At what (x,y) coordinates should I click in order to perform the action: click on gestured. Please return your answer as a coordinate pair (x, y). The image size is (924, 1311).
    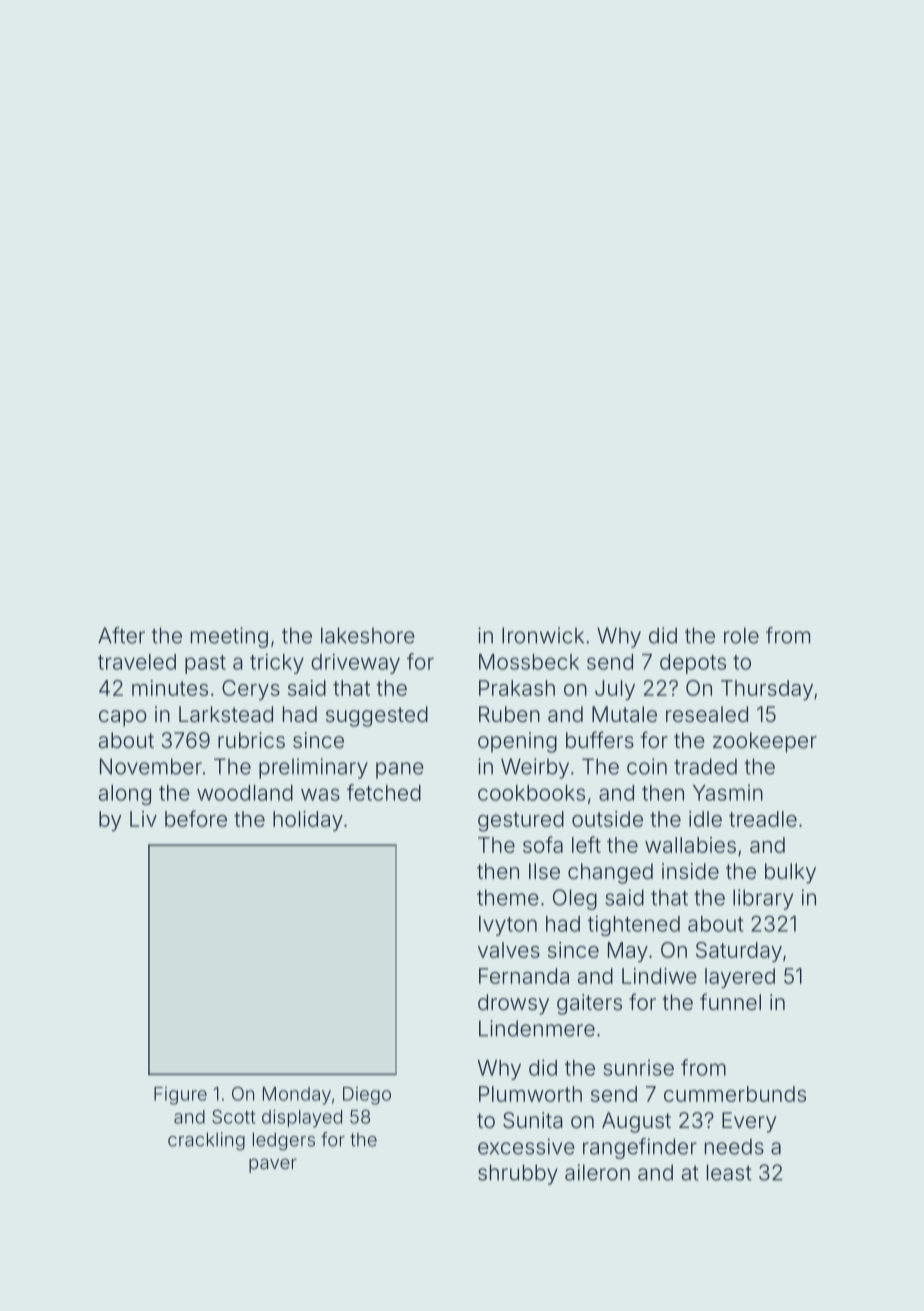
    Looking at the image, I should click on (521, 821).
